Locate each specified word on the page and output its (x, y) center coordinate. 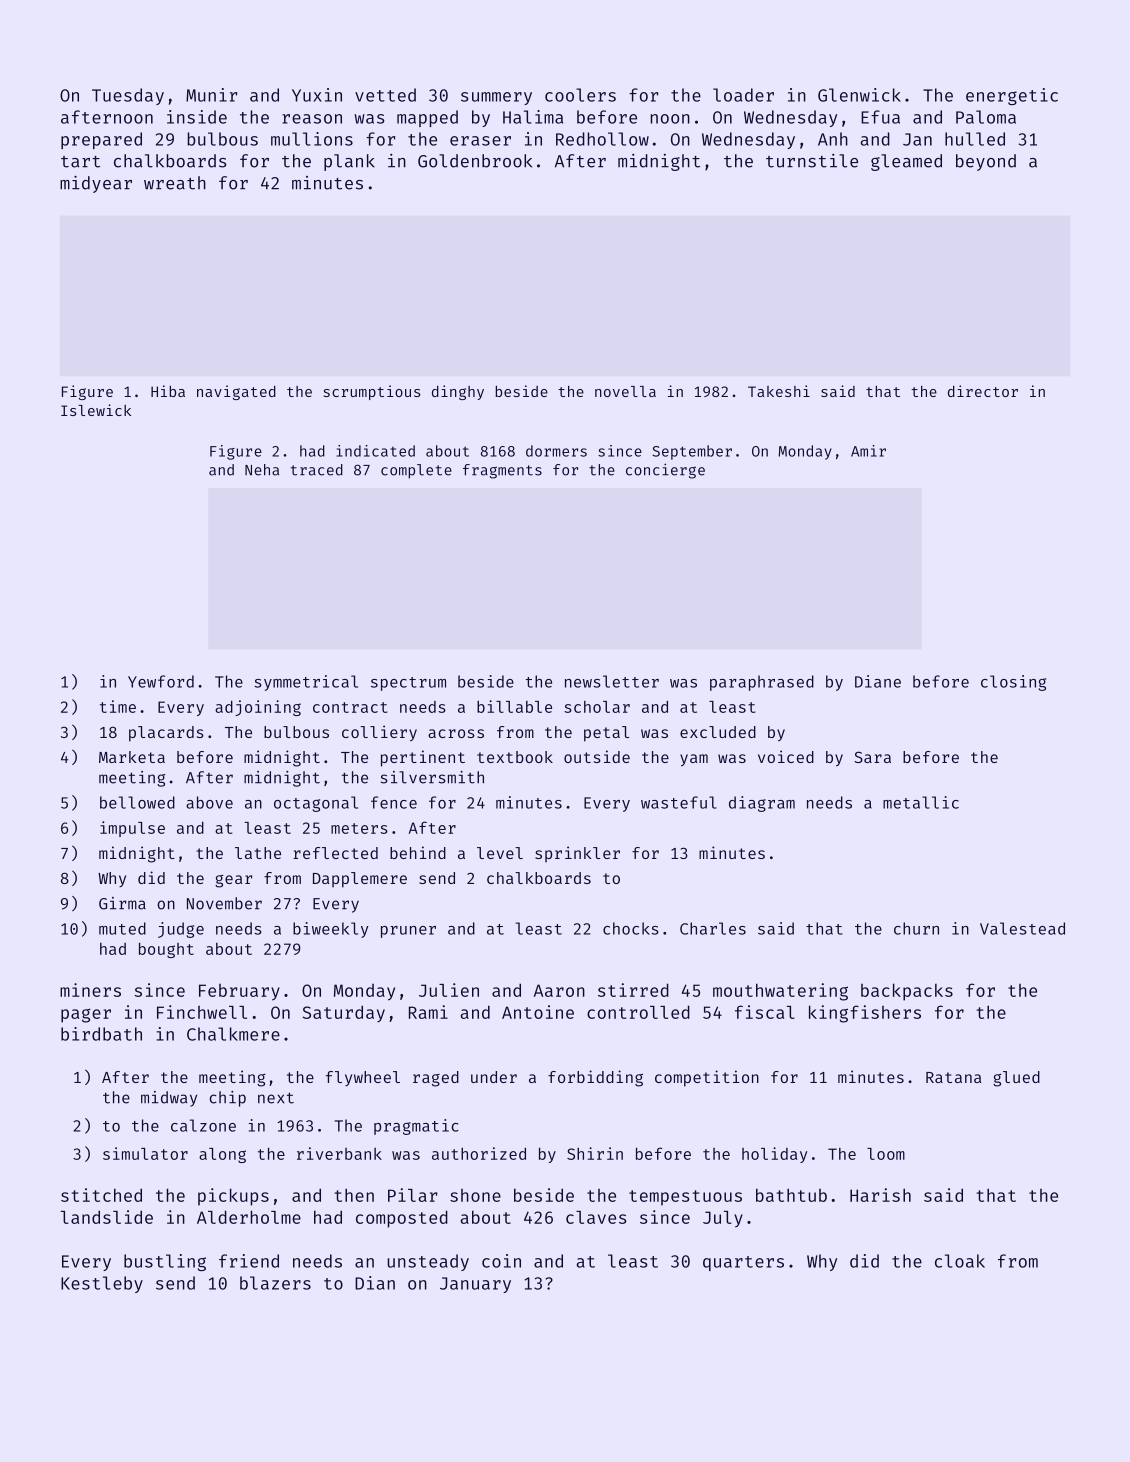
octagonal (316, 804)
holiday (774, 1155)
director (983, 391)
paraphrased (762, 683)
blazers (275, 1283)
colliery (379, 733)
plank (349, 162)
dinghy (458, 392)
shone (475, 1195)
